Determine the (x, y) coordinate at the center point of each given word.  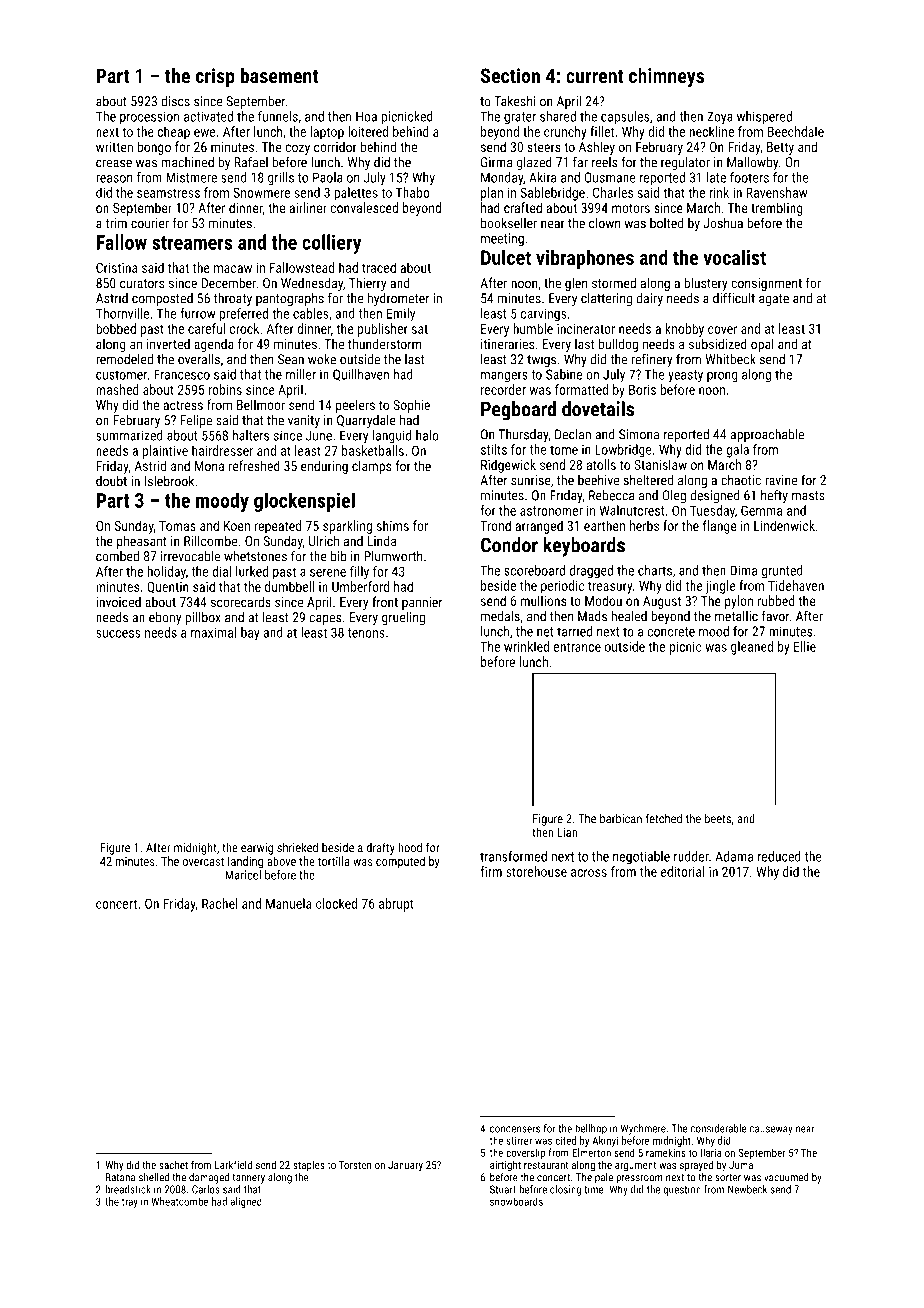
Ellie (805, 646)
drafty (381, 848)
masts (808, 496)
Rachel (220, 903)
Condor (509, 545)
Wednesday (312, 284)
